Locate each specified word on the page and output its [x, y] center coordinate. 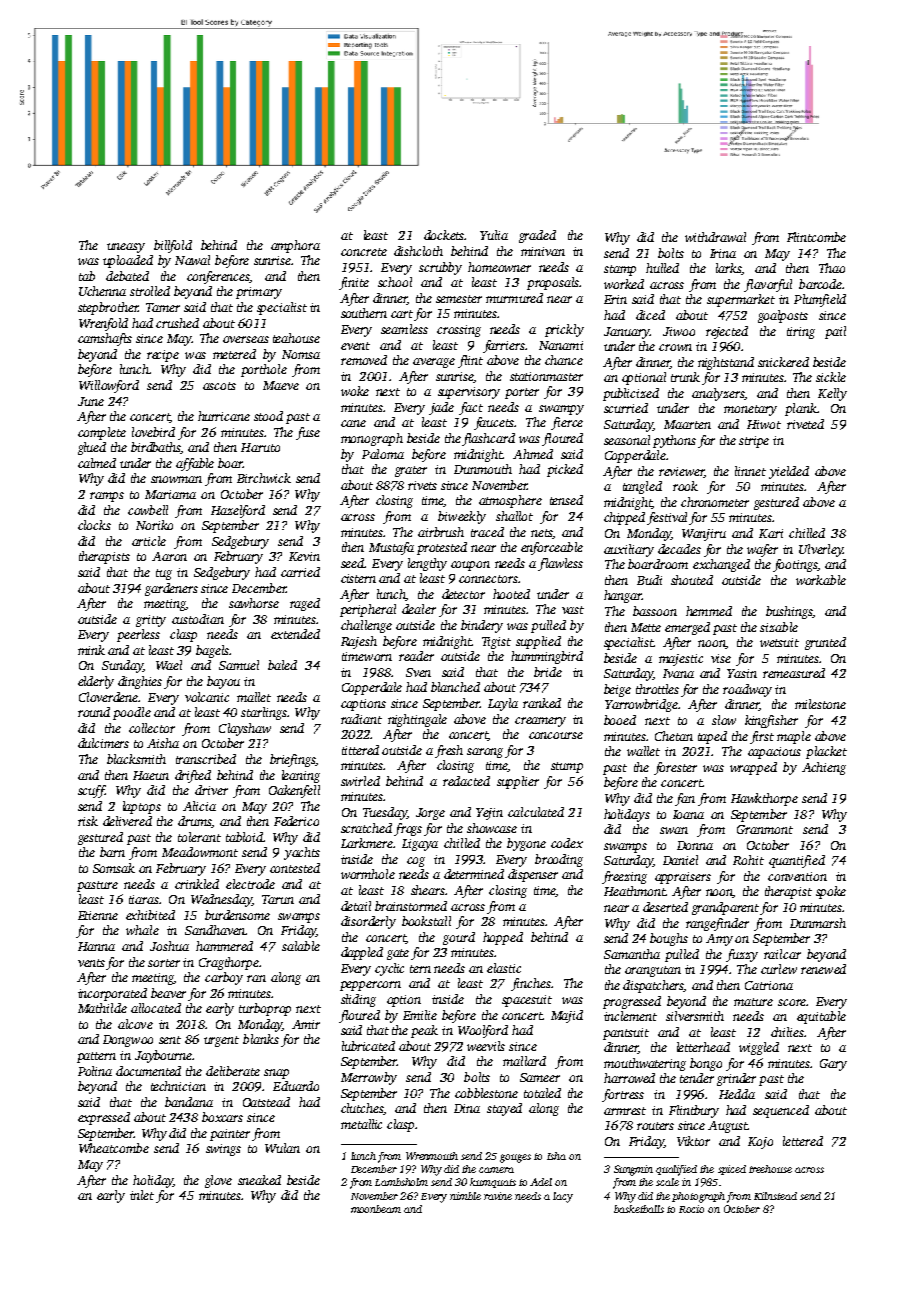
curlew [779, 969]
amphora [295, 246]
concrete [364, 252]
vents [91, 963]
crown [675, 347]
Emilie [420, 1015]
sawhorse [254, 603]
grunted [825, 643]
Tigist [496, 643]
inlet [142, 1195]
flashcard [488, 439]
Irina [723, 253]
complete [102, 433]
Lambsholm [401, 1182]
